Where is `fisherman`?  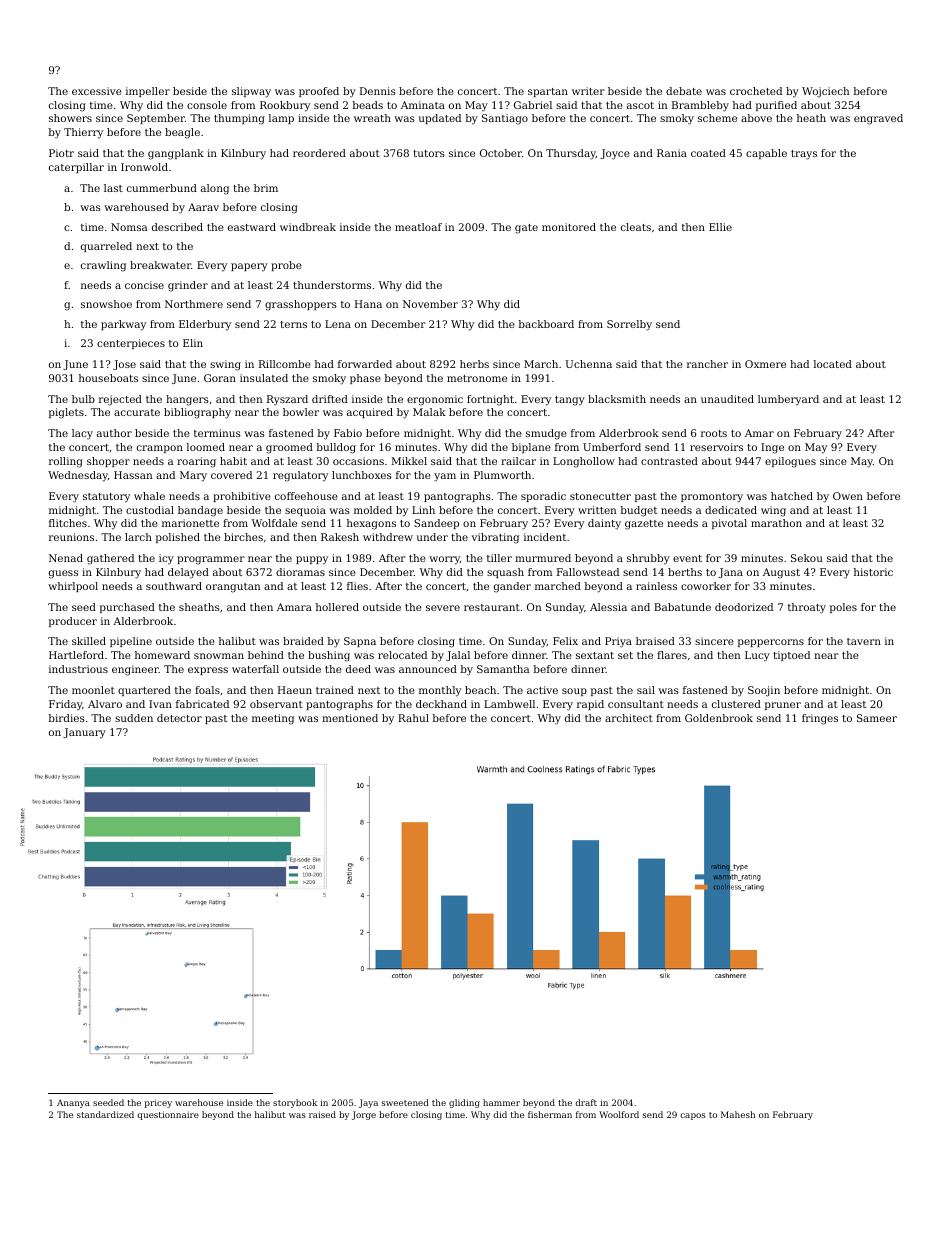
fisherman is located at coordinates (550, 1114).
